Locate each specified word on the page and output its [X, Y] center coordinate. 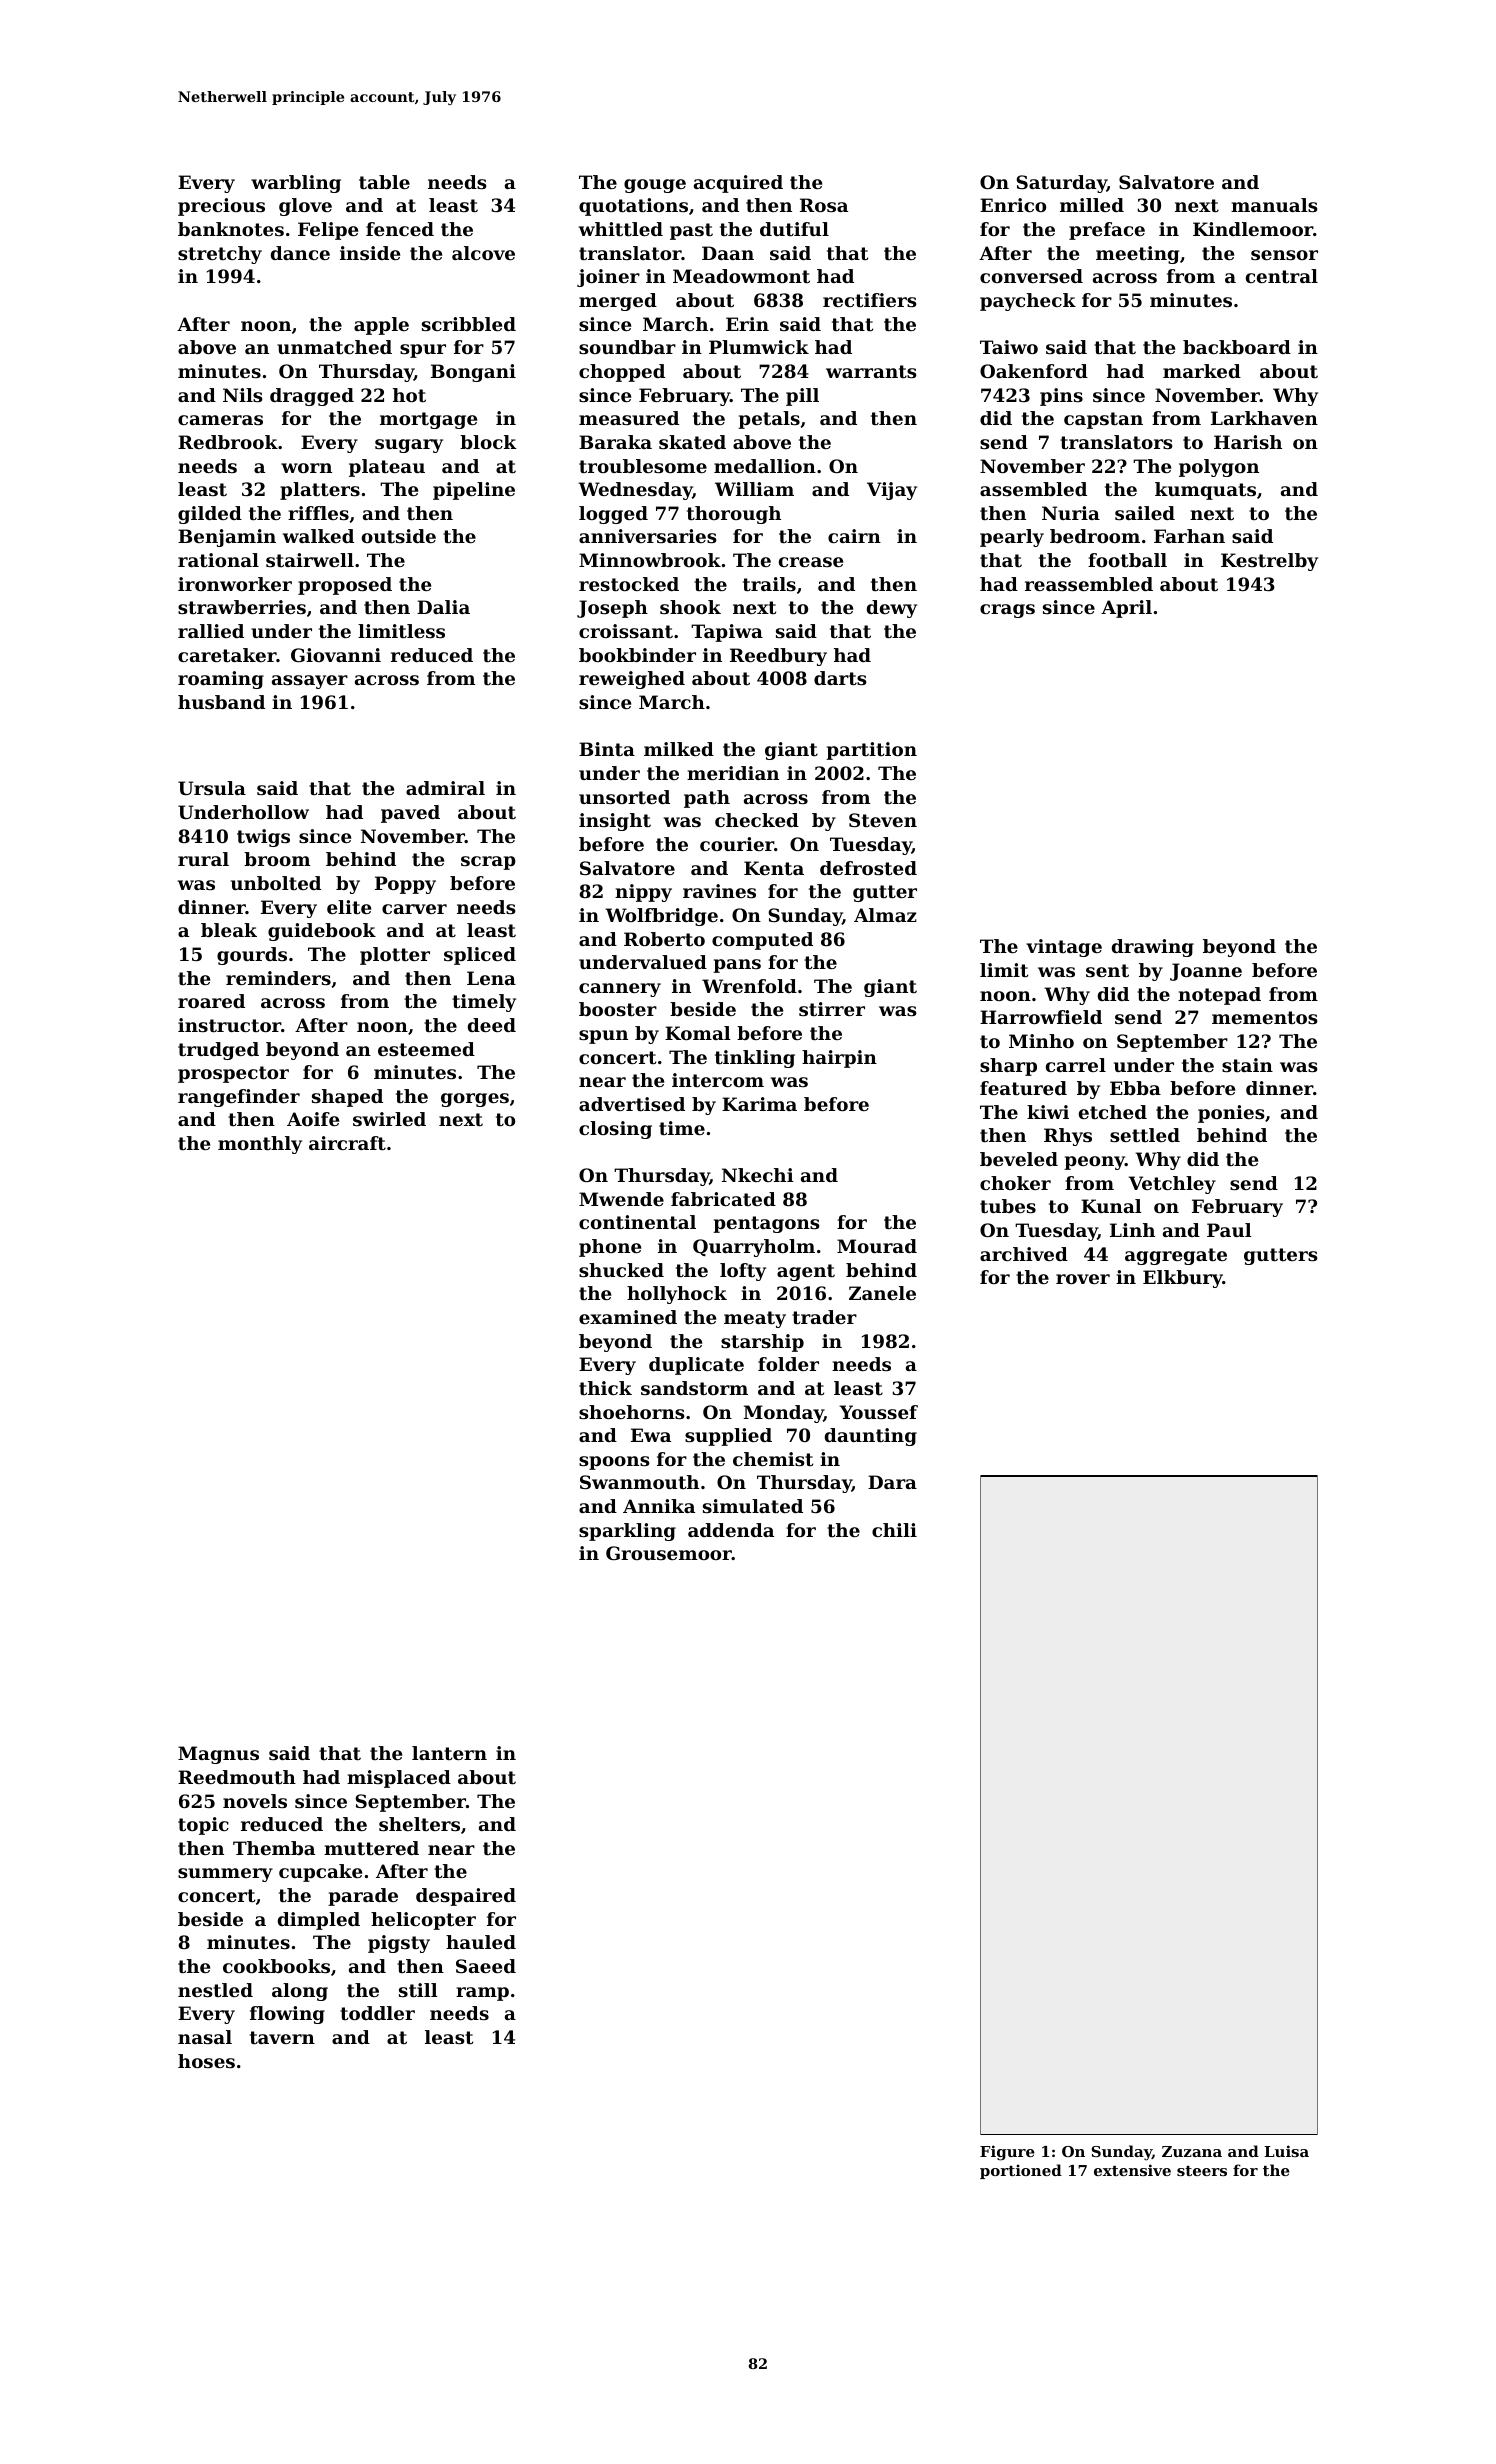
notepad [1219, 996]
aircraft [347, 1143]
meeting [1137, 255]
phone [610, 1248]
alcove [483, 253]
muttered [371, 1848]
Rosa [824, 205]
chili [894, 1530]
